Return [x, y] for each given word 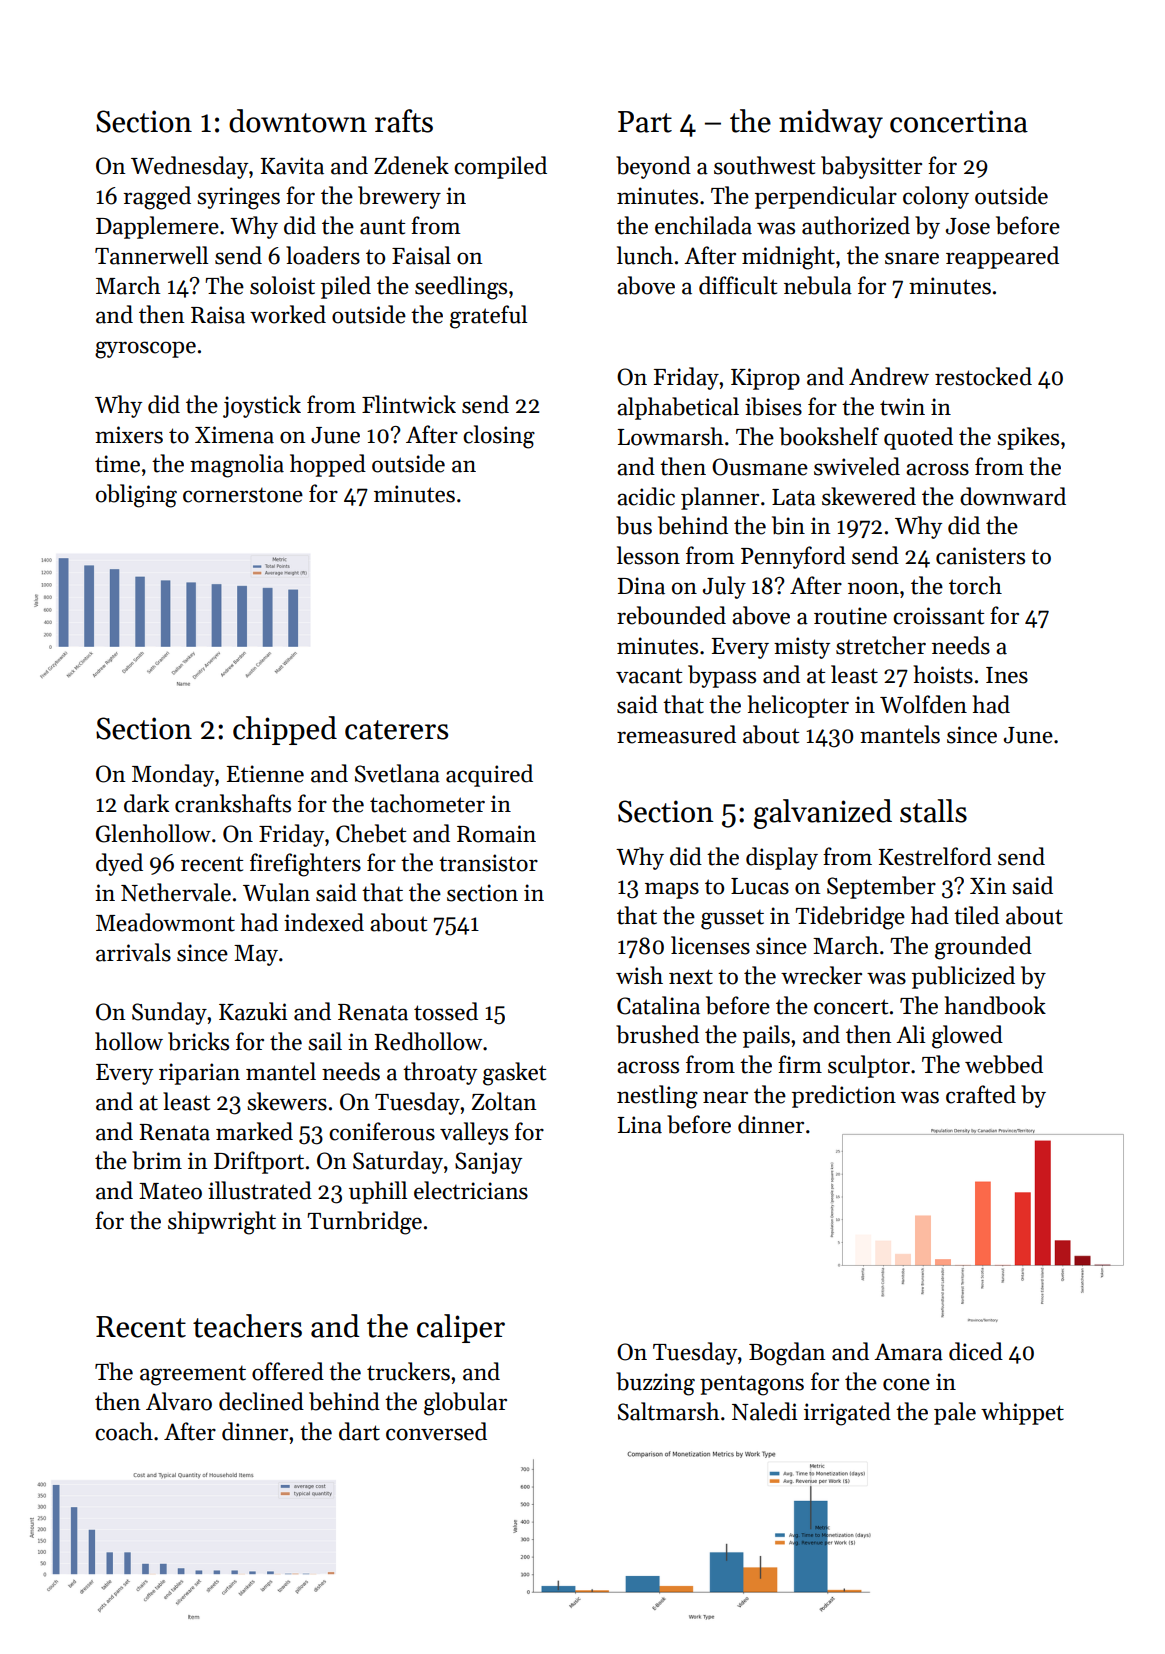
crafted [981, 1094]
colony [936, 197]
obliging [136, 496]
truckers [408, 1371]
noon [873, 588]
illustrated [260, 1190]
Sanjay [488, 1163]
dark [146, 803]
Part [645, 122]
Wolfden [923, 704]
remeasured [676, 734]
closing [499, 437]
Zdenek [411, 165]
